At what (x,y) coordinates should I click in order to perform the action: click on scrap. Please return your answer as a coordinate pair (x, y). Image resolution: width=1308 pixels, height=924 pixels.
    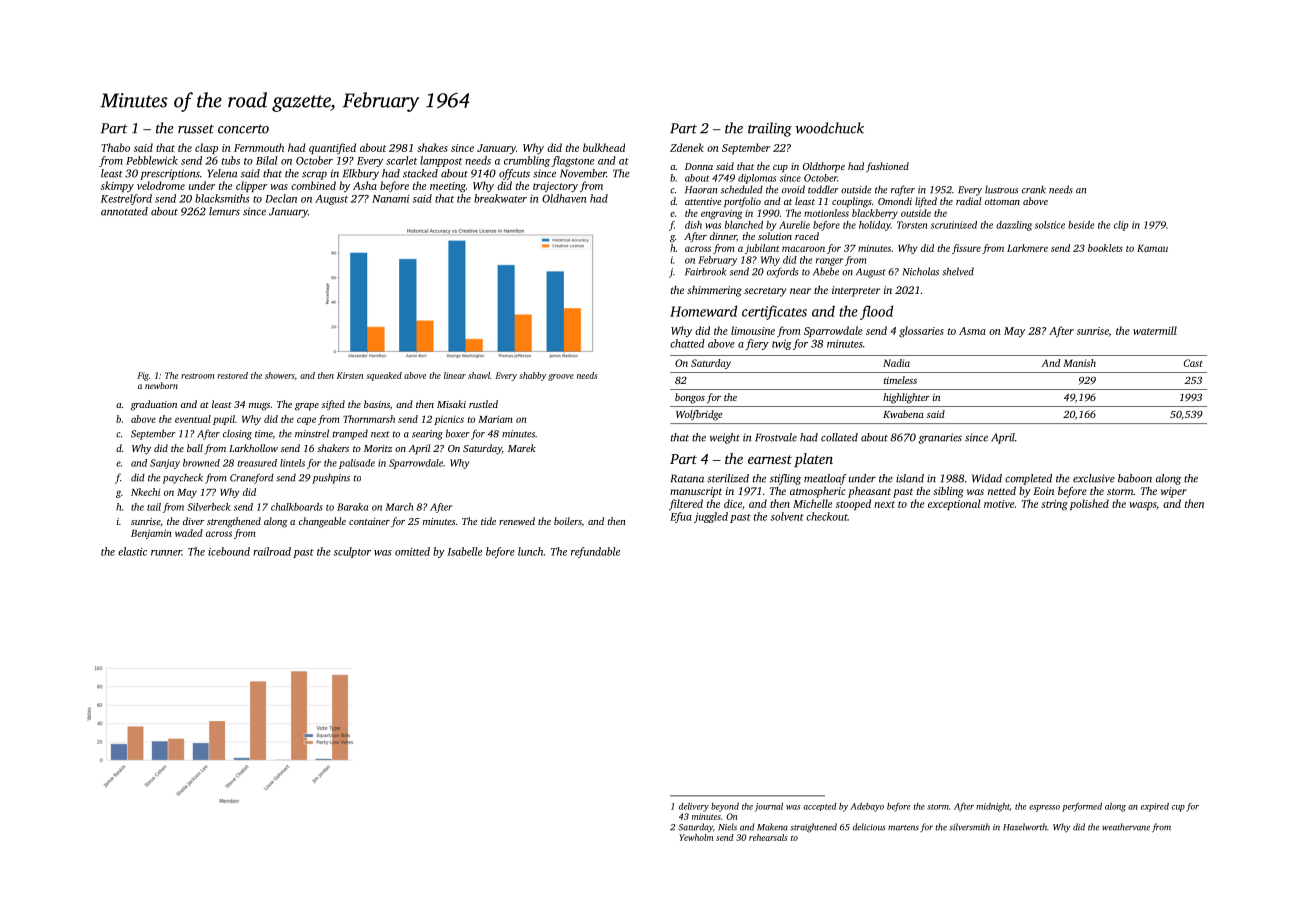
    Looking at the image, I should click on (314, 176).
